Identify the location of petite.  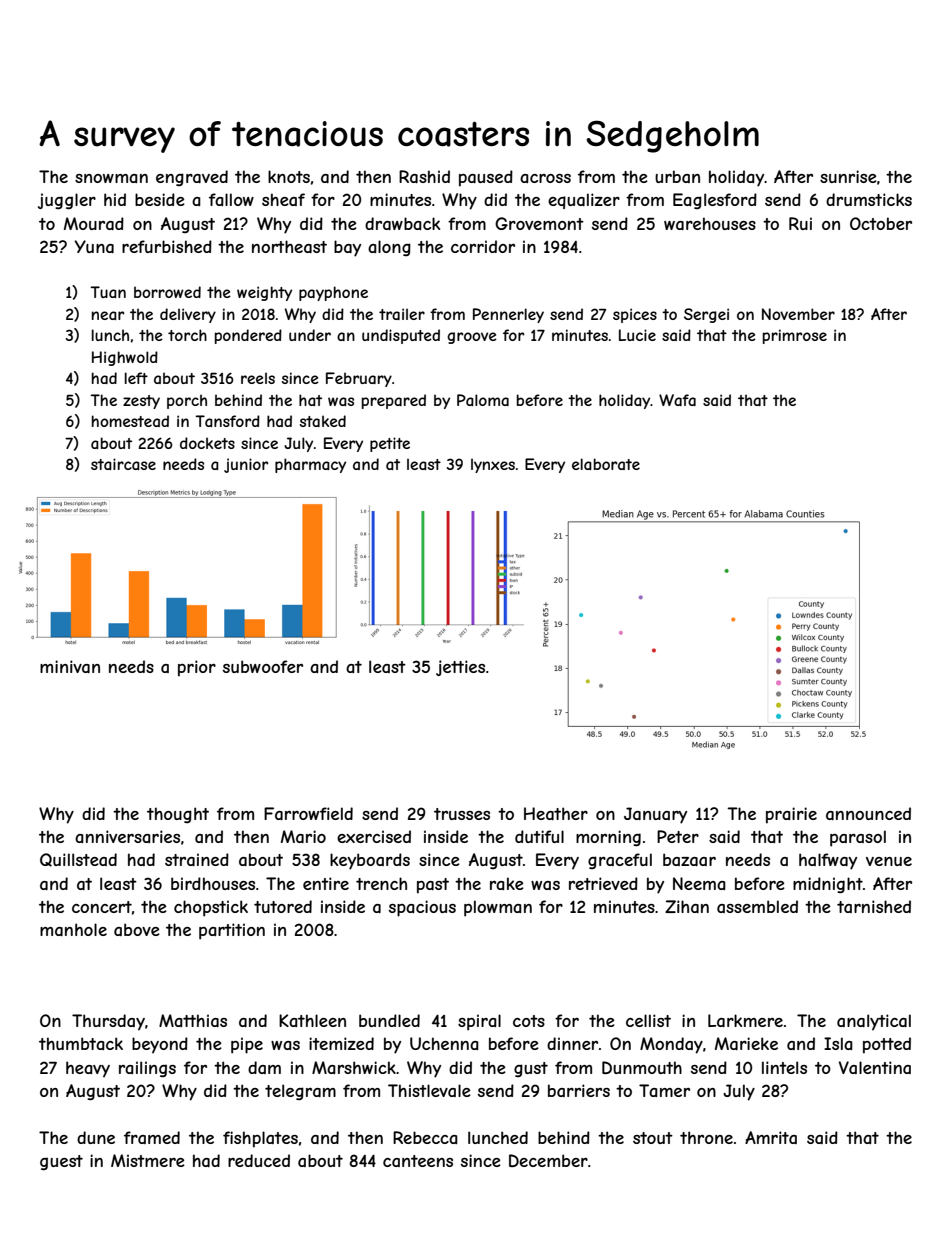
(390, 444).
